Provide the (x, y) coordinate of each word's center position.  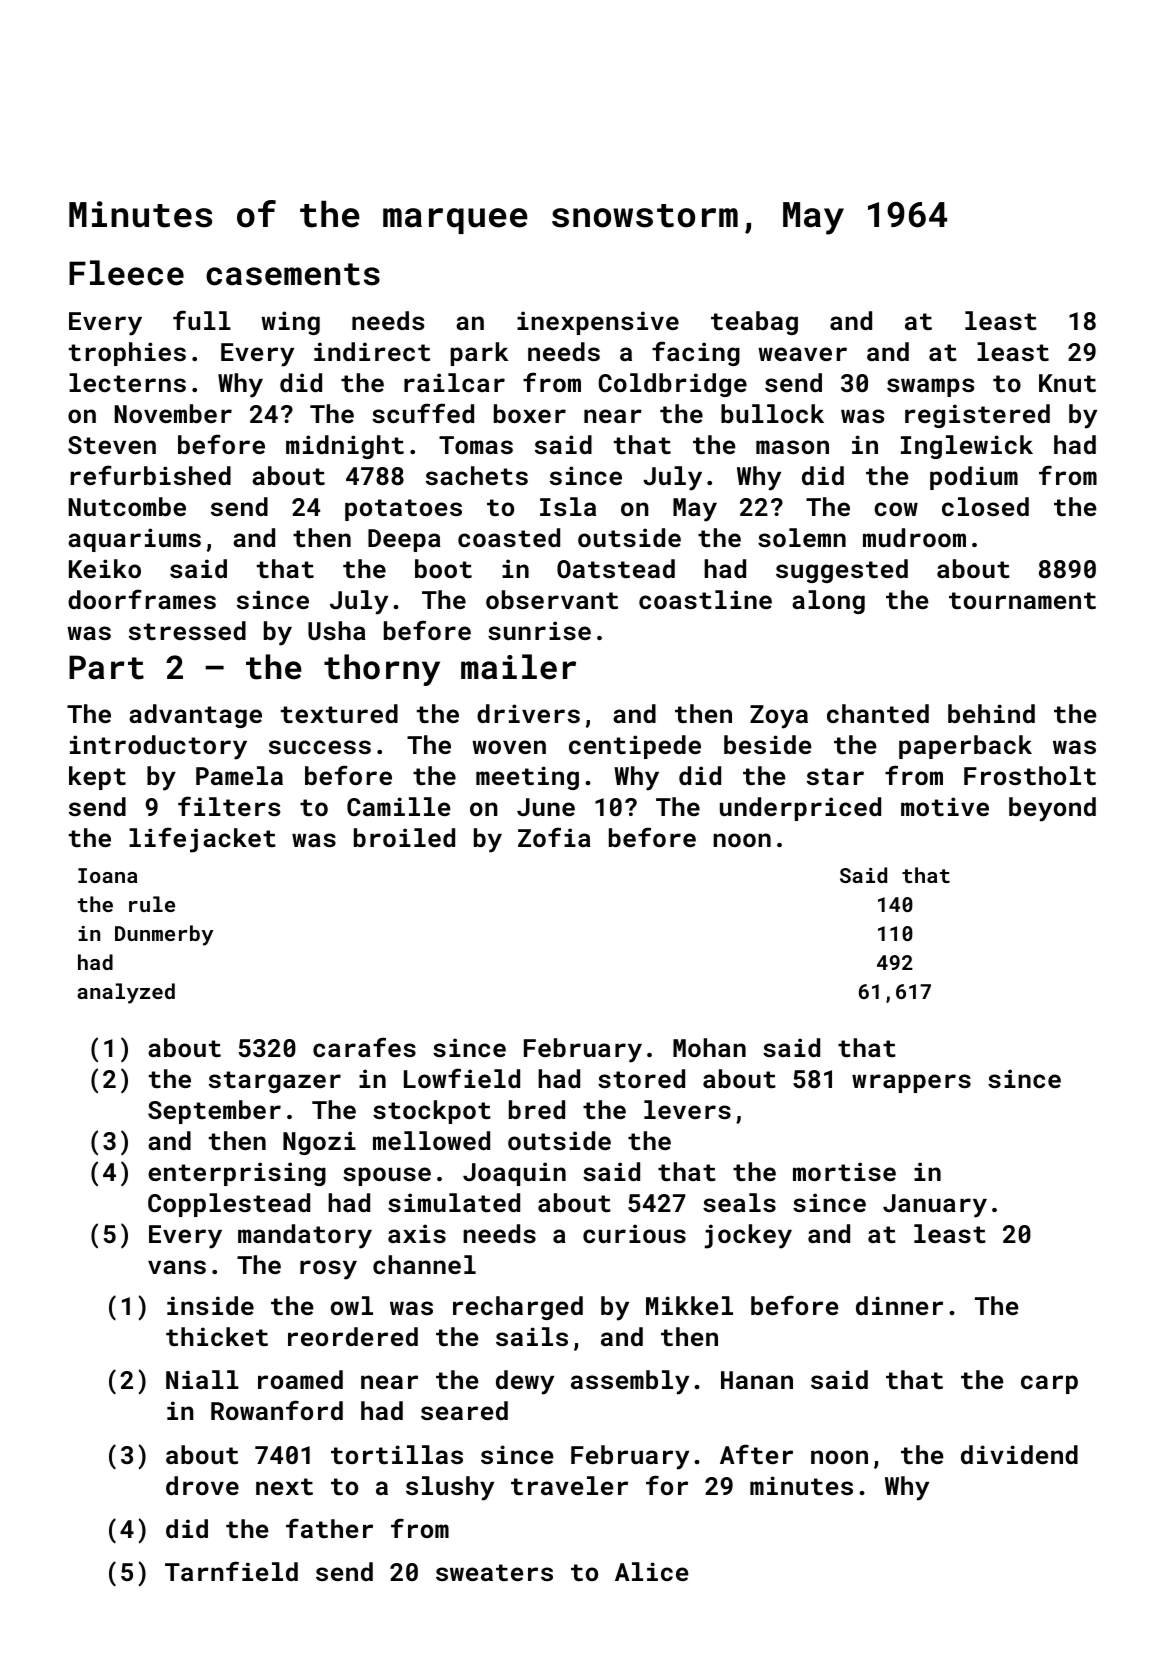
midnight (345, 447)
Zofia (554, 837)
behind (991, 713)
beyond (1052, 809)
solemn (802, 537)
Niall (202, 1379)
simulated (454, 1202)
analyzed (126, 993)
